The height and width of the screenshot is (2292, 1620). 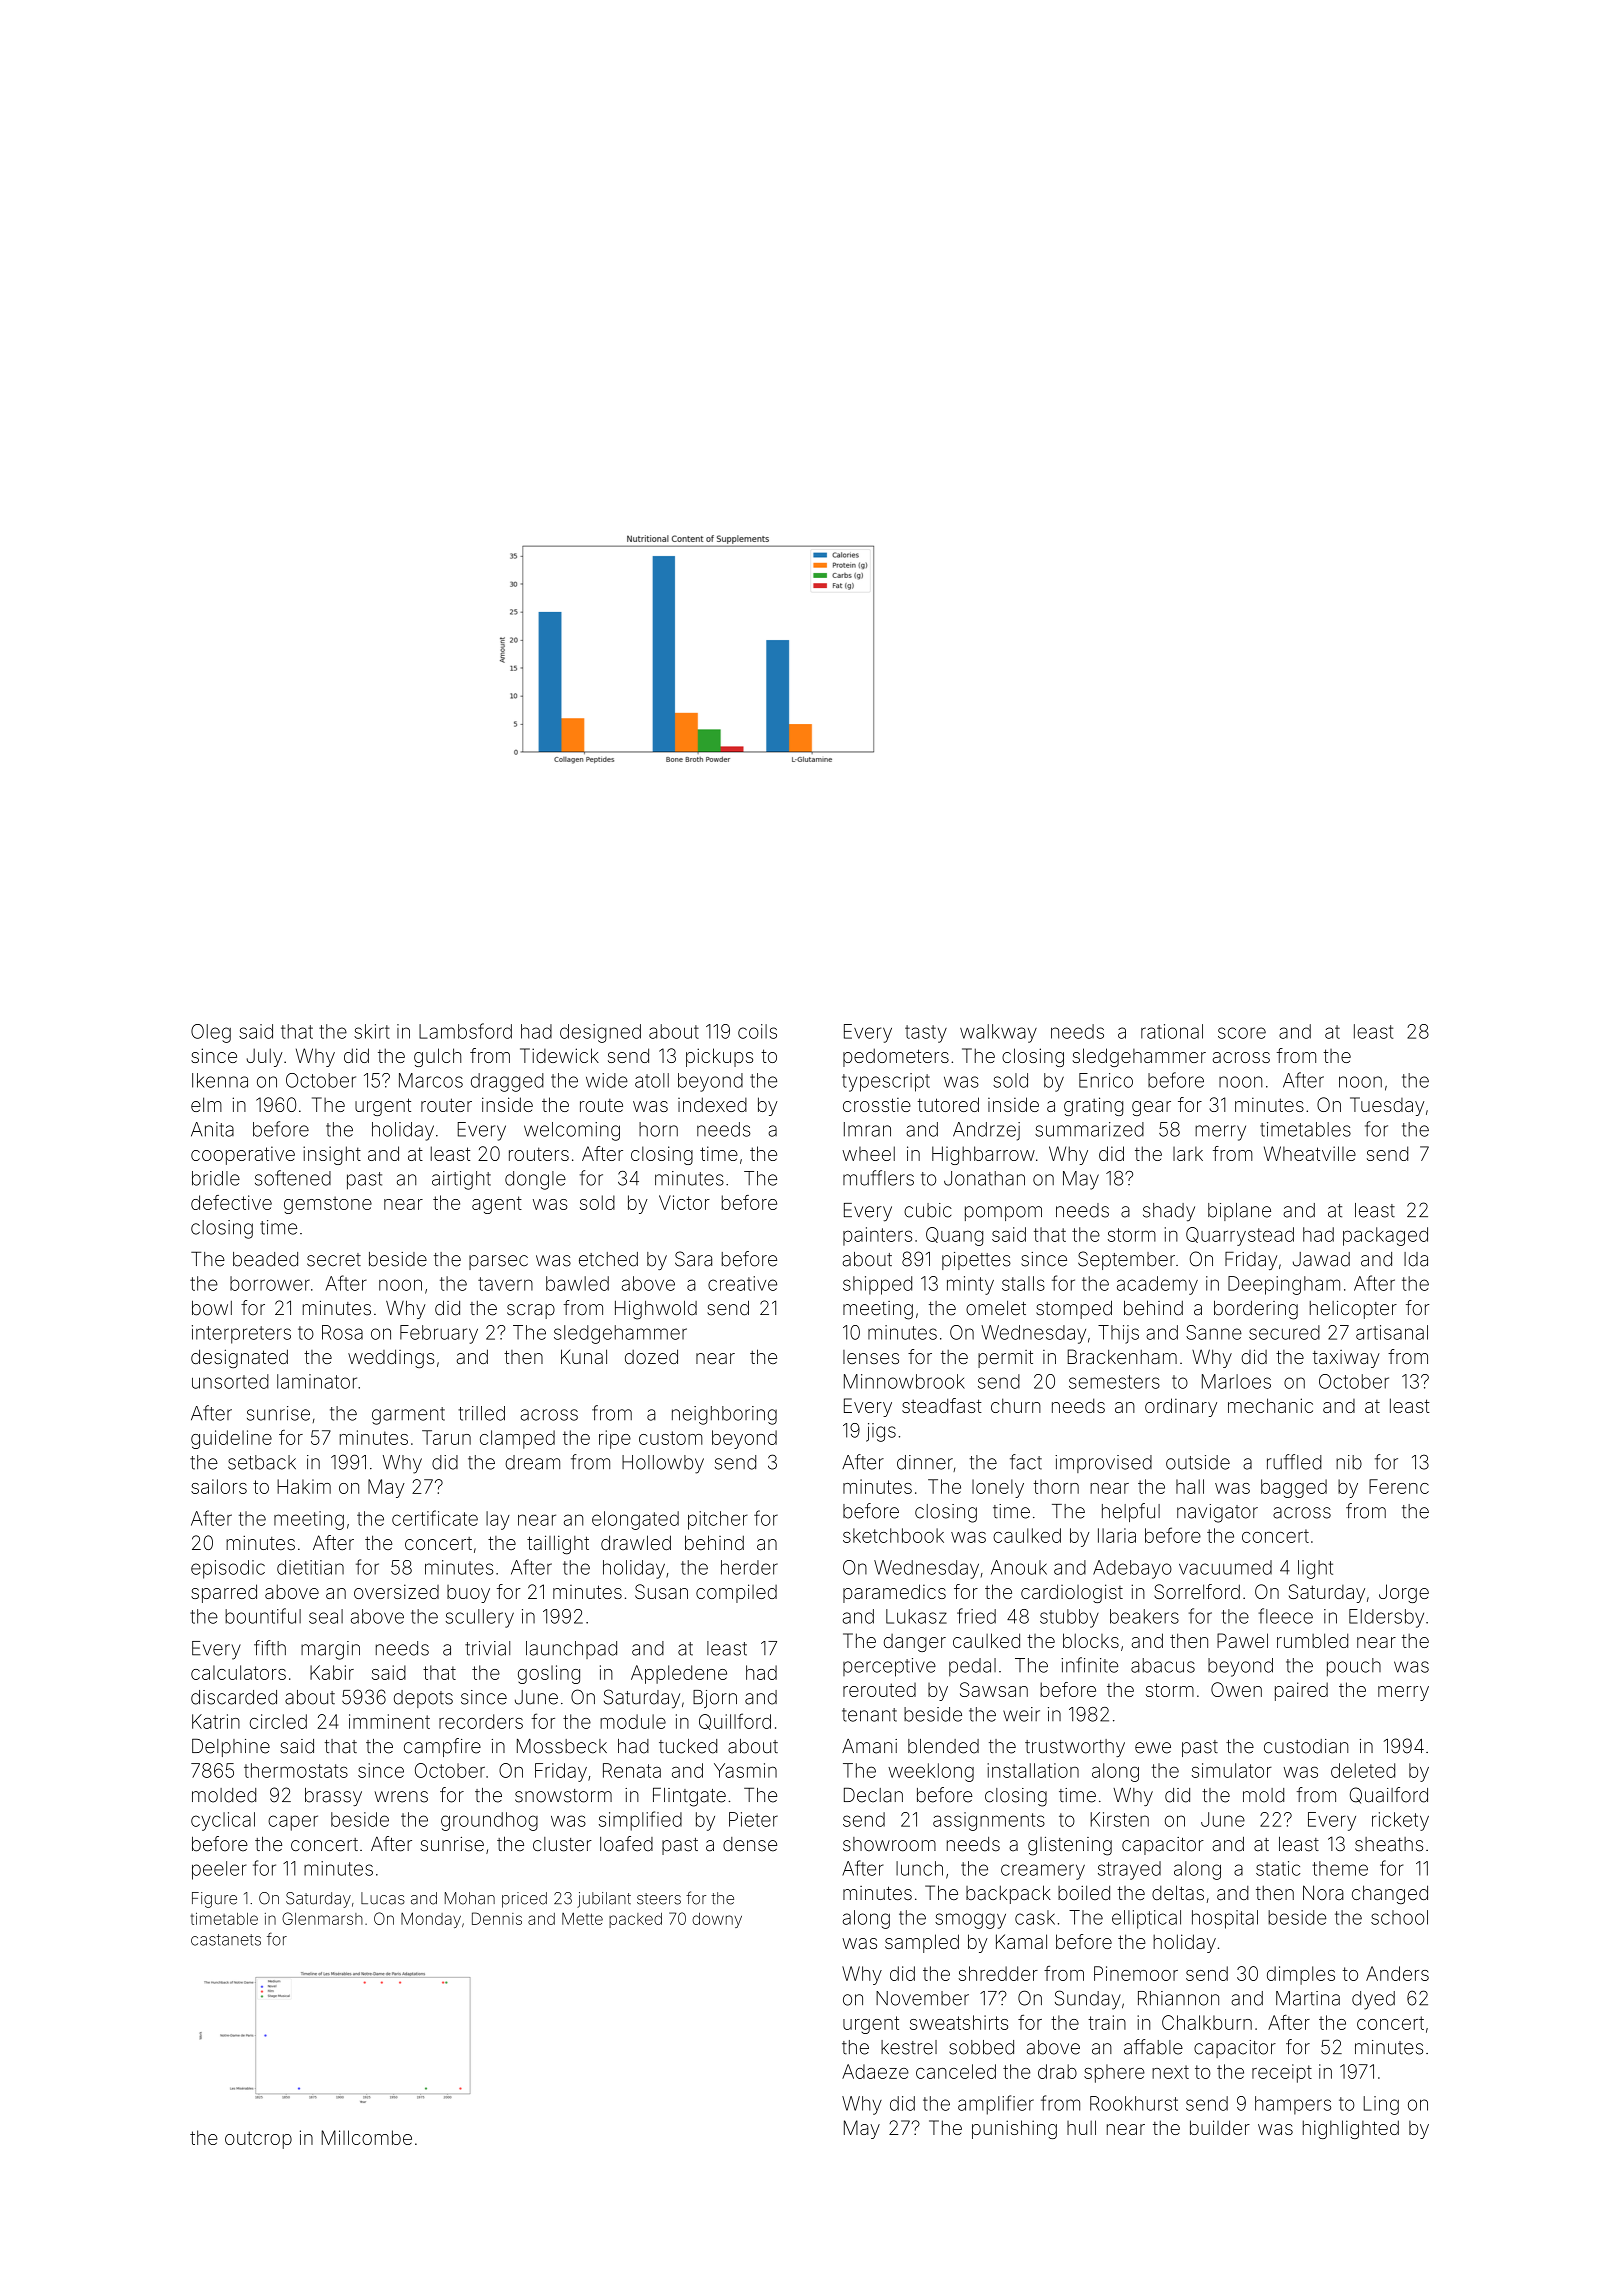 I want to click on sampled, so click(x=922, y=1943).
